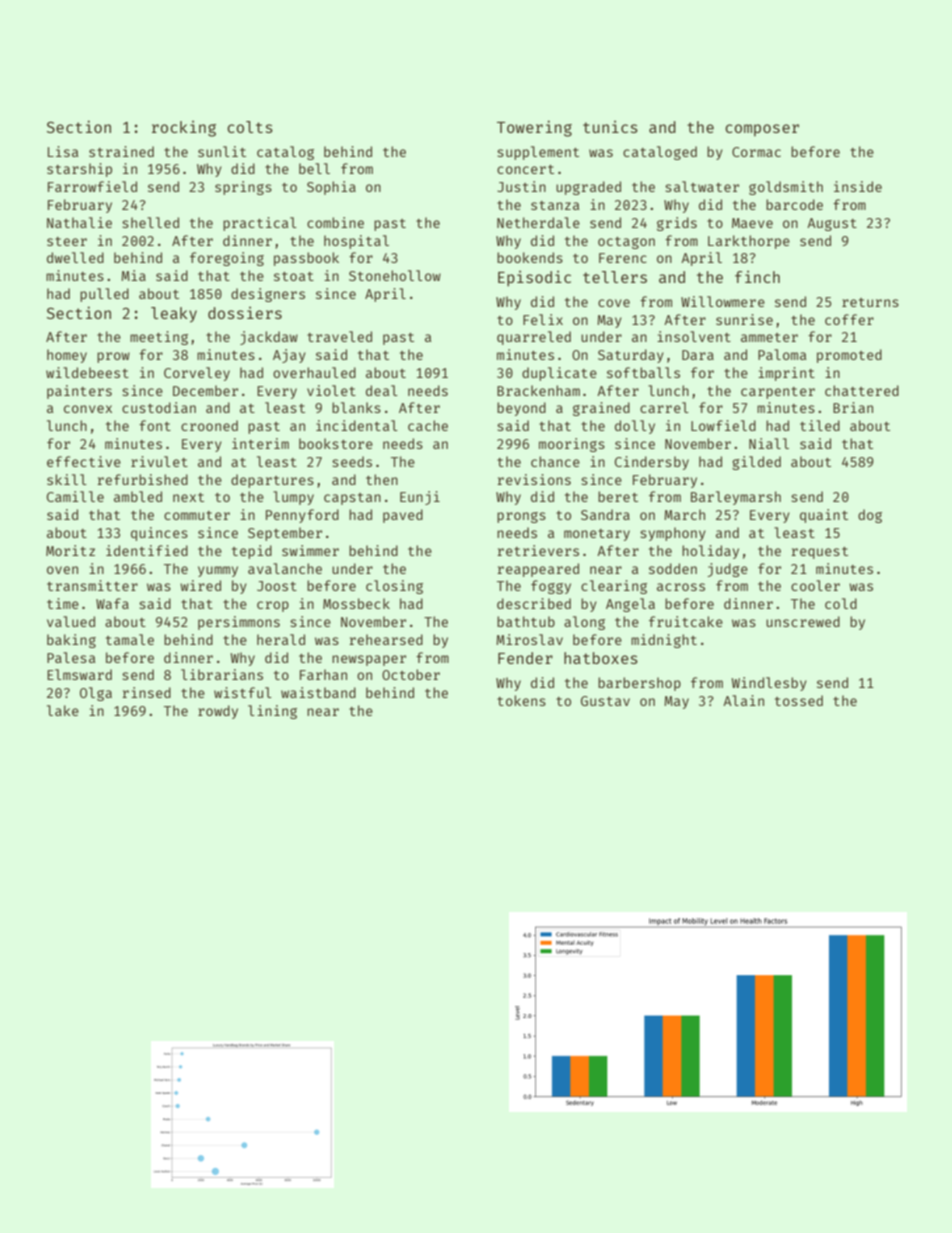 The width and height of the screenshot is (952, 1233). Describe the element at coordinates (762, 130) in the screenshot. I see `composer` at that location.
